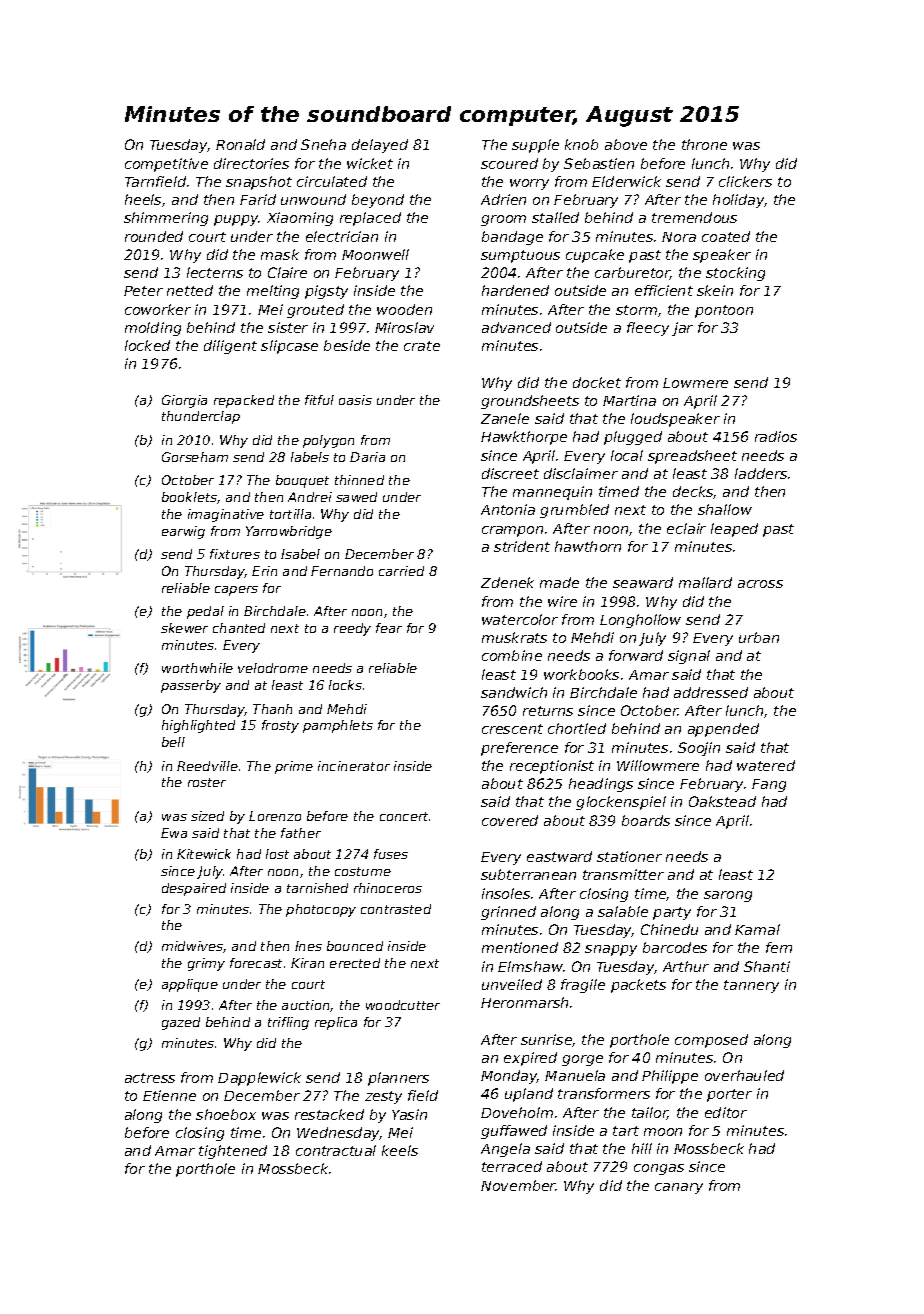  I want to click on terraced, so click(512, 1166).
